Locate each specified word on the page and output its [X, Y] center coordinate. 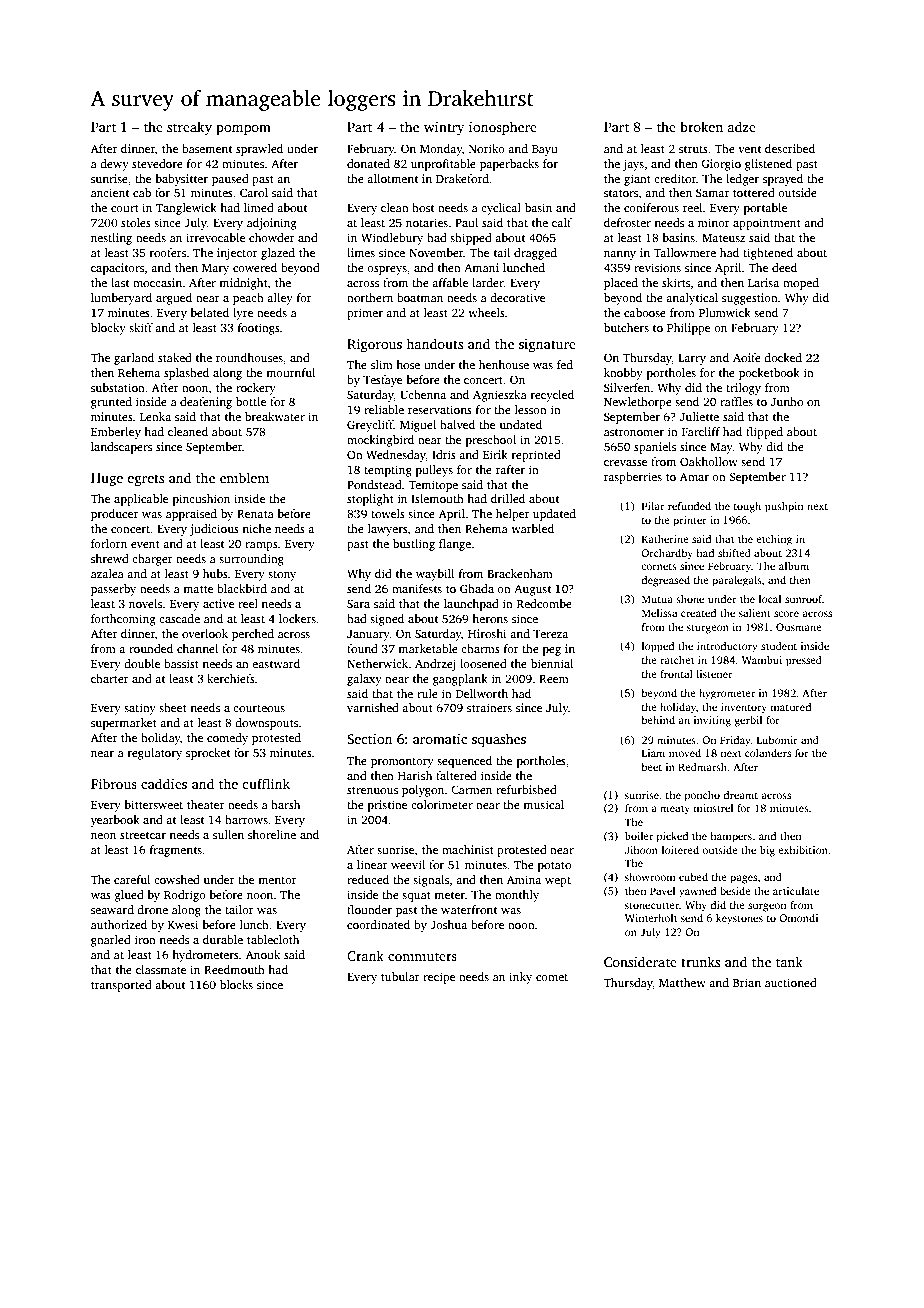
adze [741, 126]
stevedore [157, 163]
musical [543, 804]
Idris [444, 454]
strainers [489, 707]
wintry [444, 128]
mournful [290, 372]
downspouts [266, 724]
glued [129, 896]
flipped [764, 433]
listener [714, 674]
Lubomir [777, 740]
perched [253, 635]
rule [427, 693]
